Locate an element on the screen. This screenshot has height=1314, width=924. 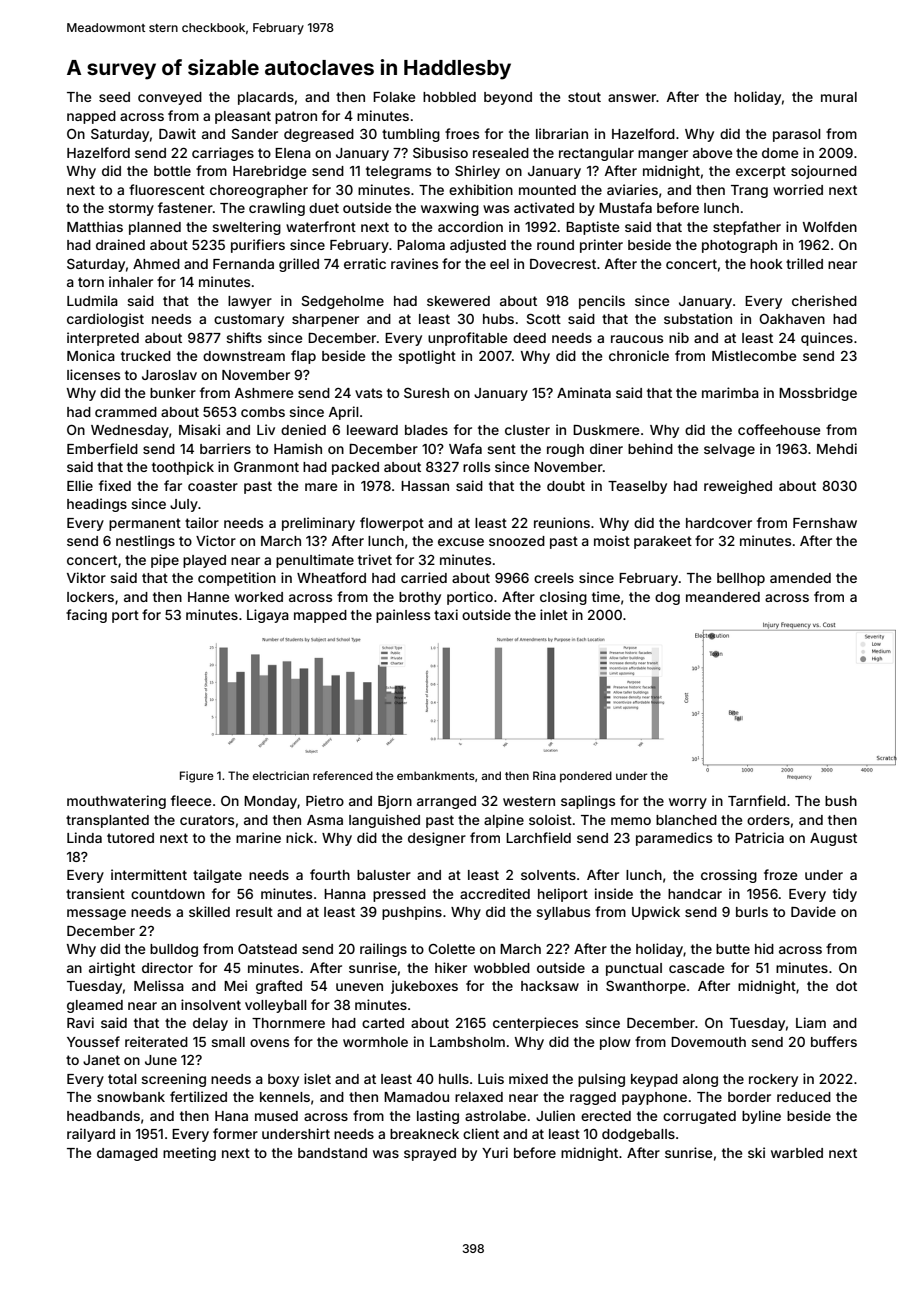
choreographer is located at coordinates (259, 191).
